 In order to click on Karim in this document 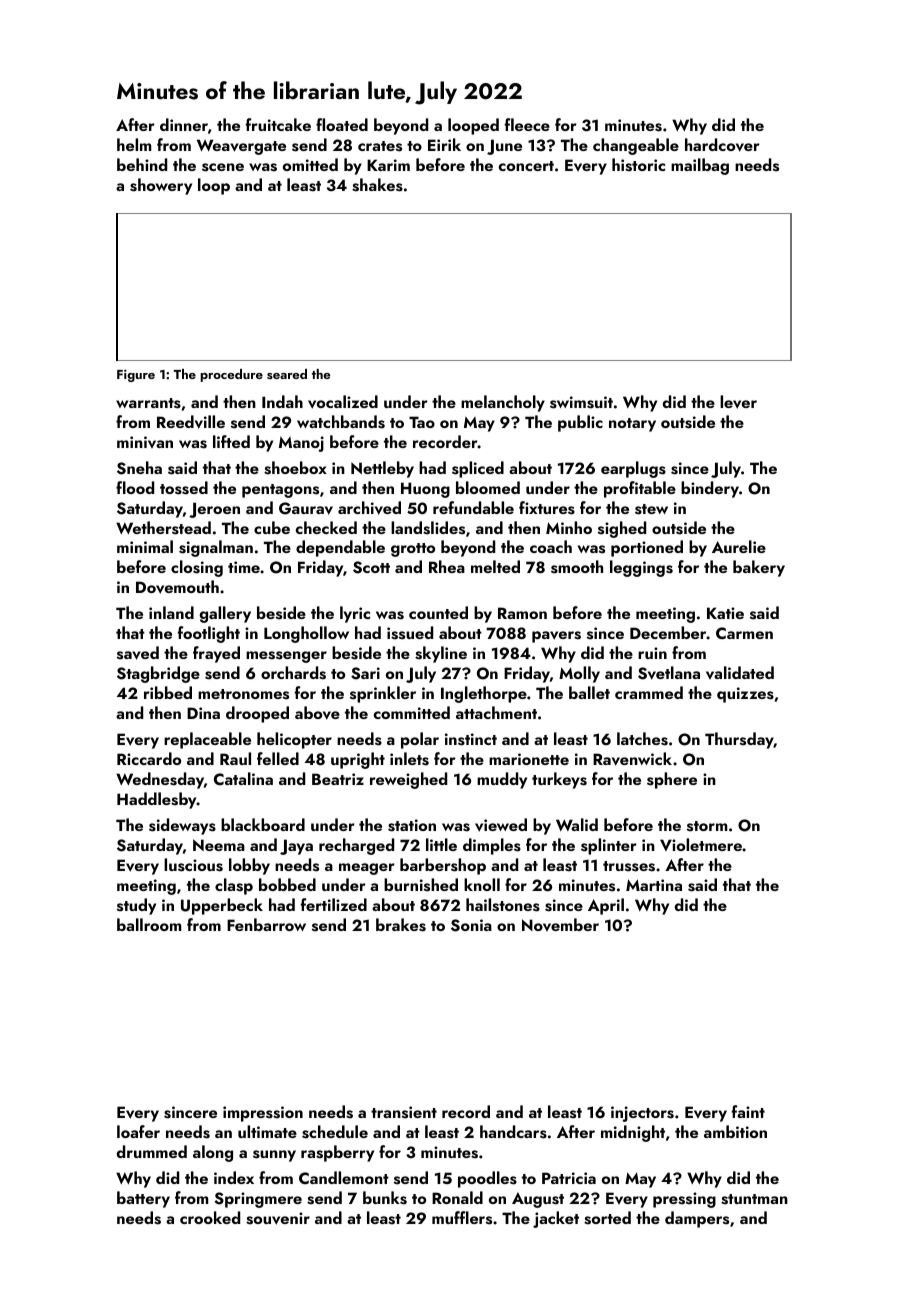, I will do `click(388, 165)`.
